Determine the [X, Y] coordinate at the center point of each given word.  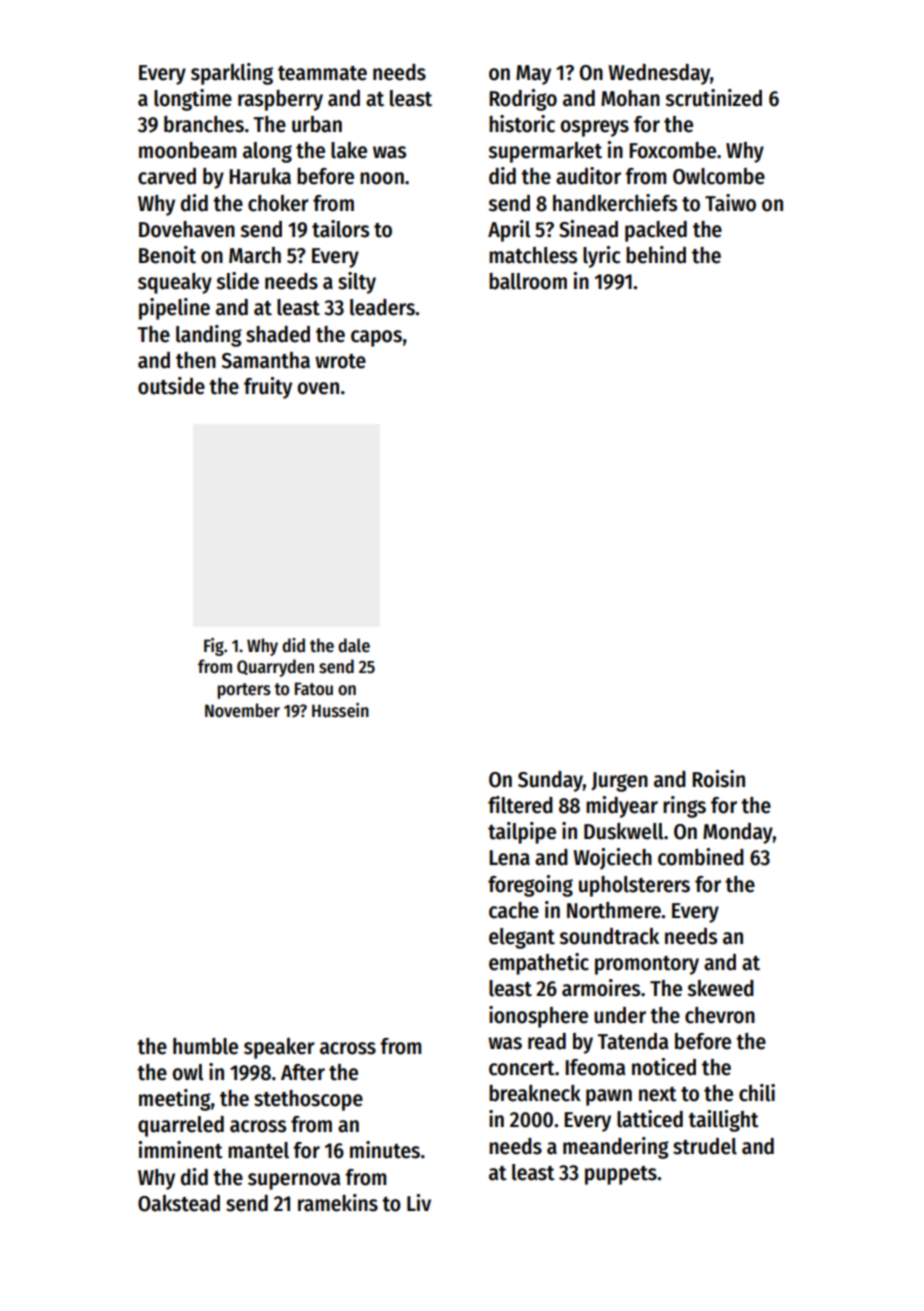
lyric [602, 257]
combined [701, 857]
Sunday [550, 781]
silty [357, 283]
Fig [214, 647]
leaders [382, 307]
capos [376, 338]
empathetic [539, 964]
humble [205, 1046]
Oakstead [179, 1203]
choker [278, 203]
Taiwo [730, 203]
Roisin [718, 779]
